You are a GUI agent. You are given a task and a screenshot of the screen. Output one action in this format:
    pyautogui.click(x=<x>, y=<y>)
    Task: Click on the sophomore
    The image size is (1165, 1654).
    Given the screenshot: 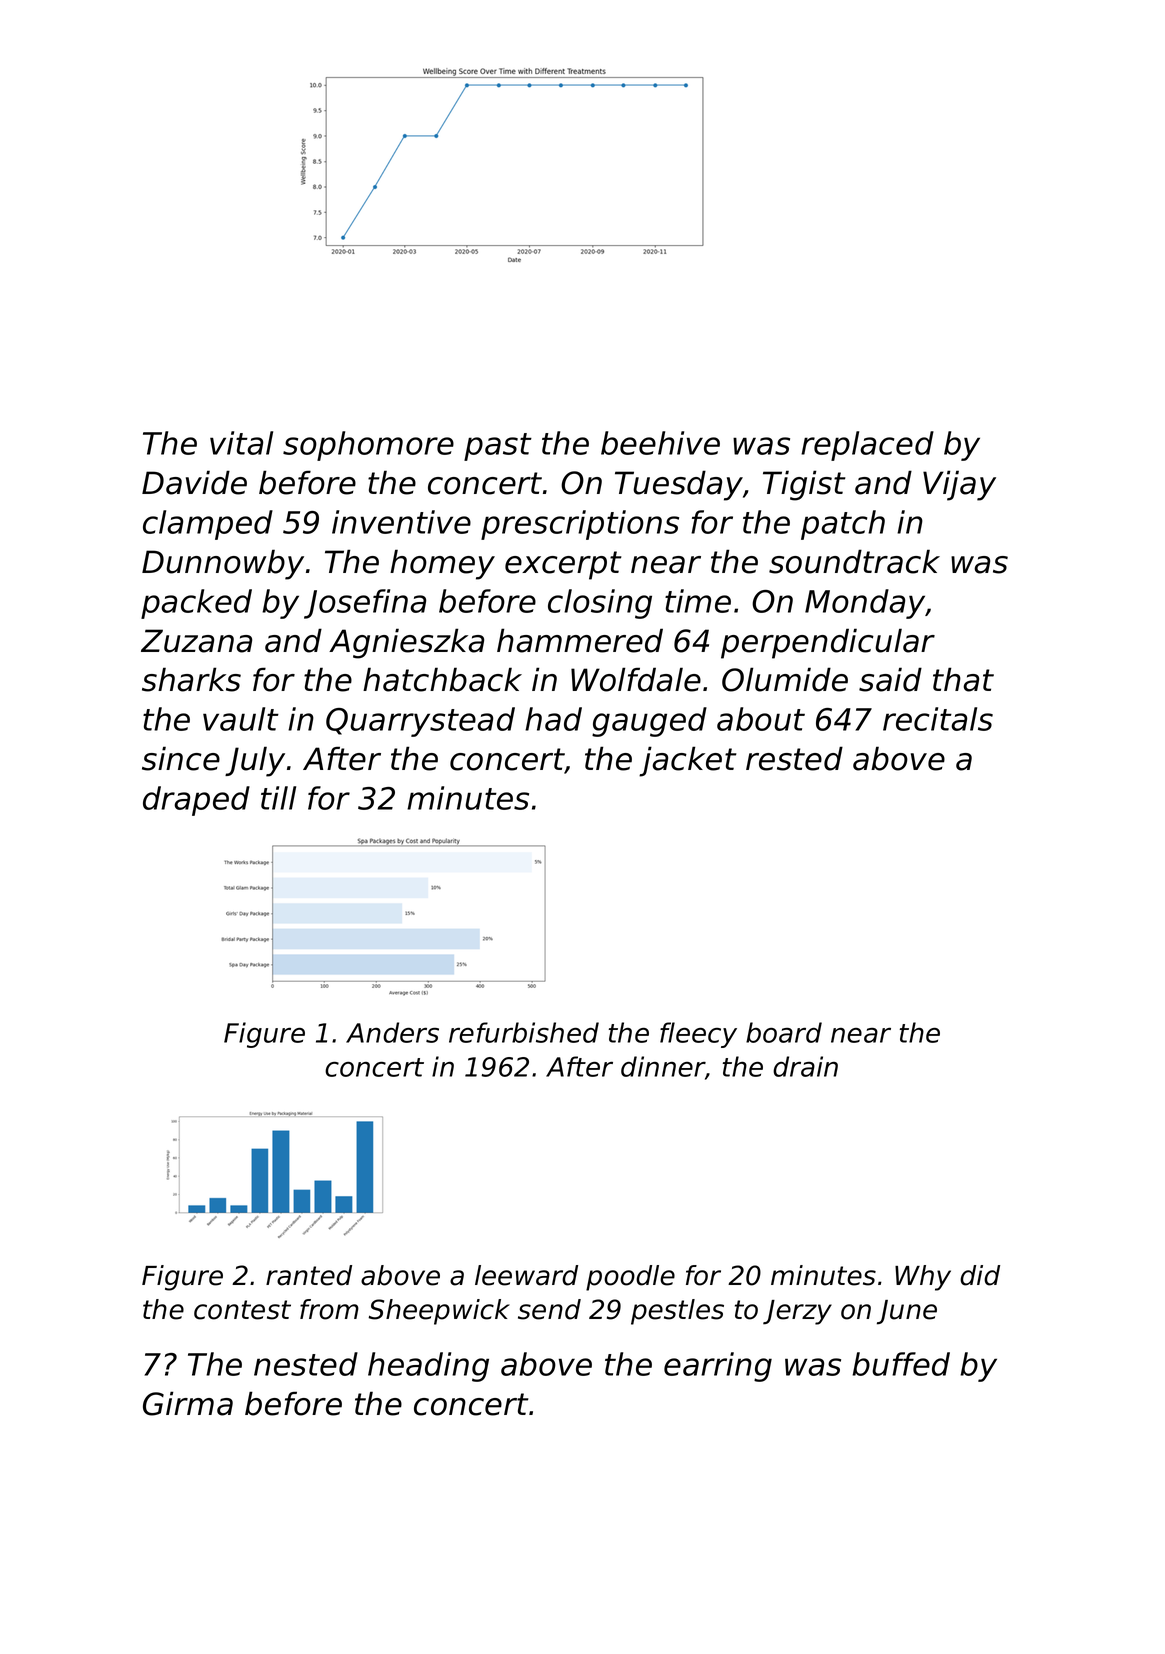 What is the action you would take?
    pyautogui.click(x=368, y=446)
